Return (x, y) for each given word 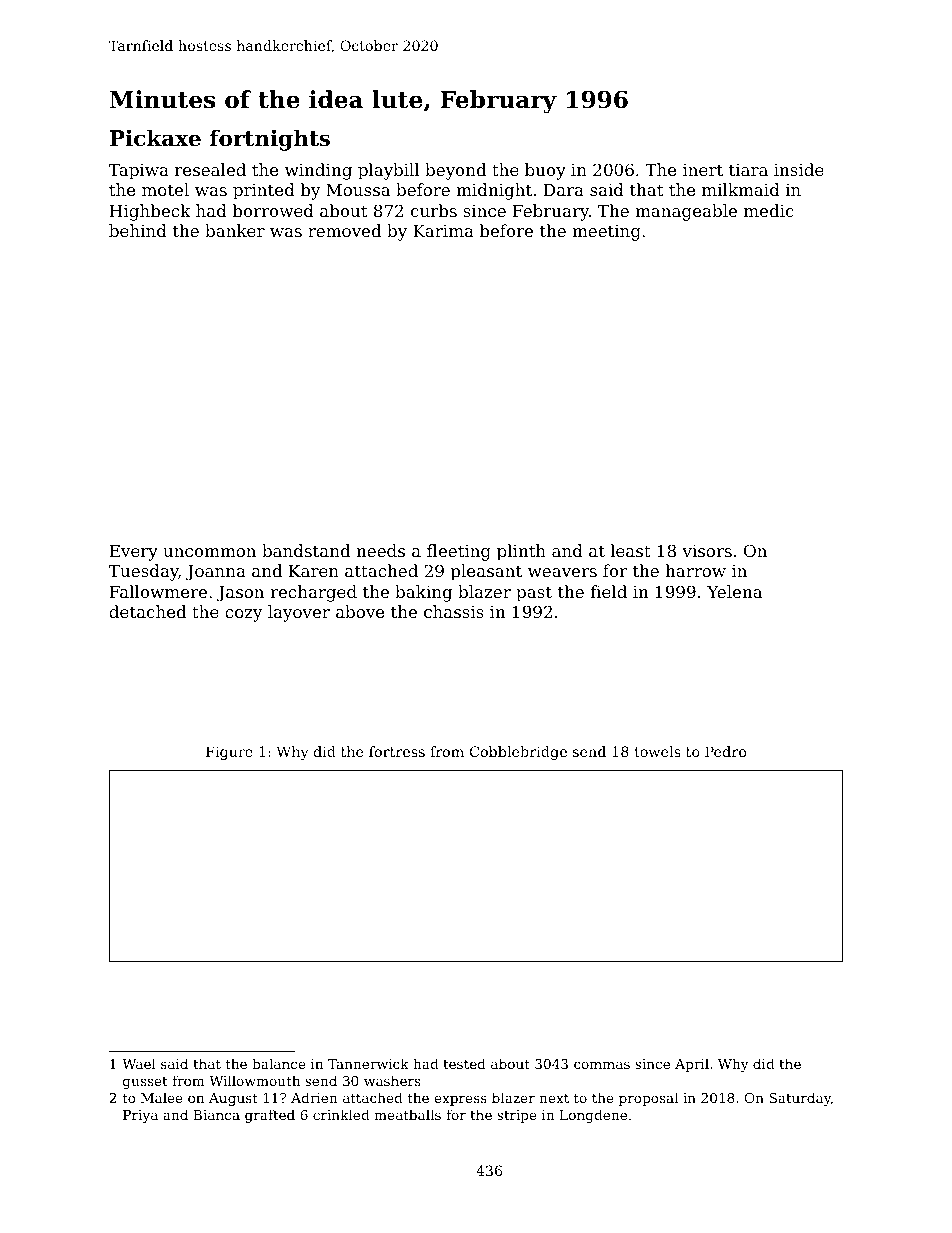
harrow (695, 570)
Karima (443, 231)
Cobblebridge (518, 753)
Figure (229, 753)
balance (279, 1063)
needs (380, 550)
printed (264, 191)
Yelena (734, 591)
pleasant (486, 572)
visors (707, 550)
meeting (606, 233)
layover (299, 613)
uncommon (209, 552)
